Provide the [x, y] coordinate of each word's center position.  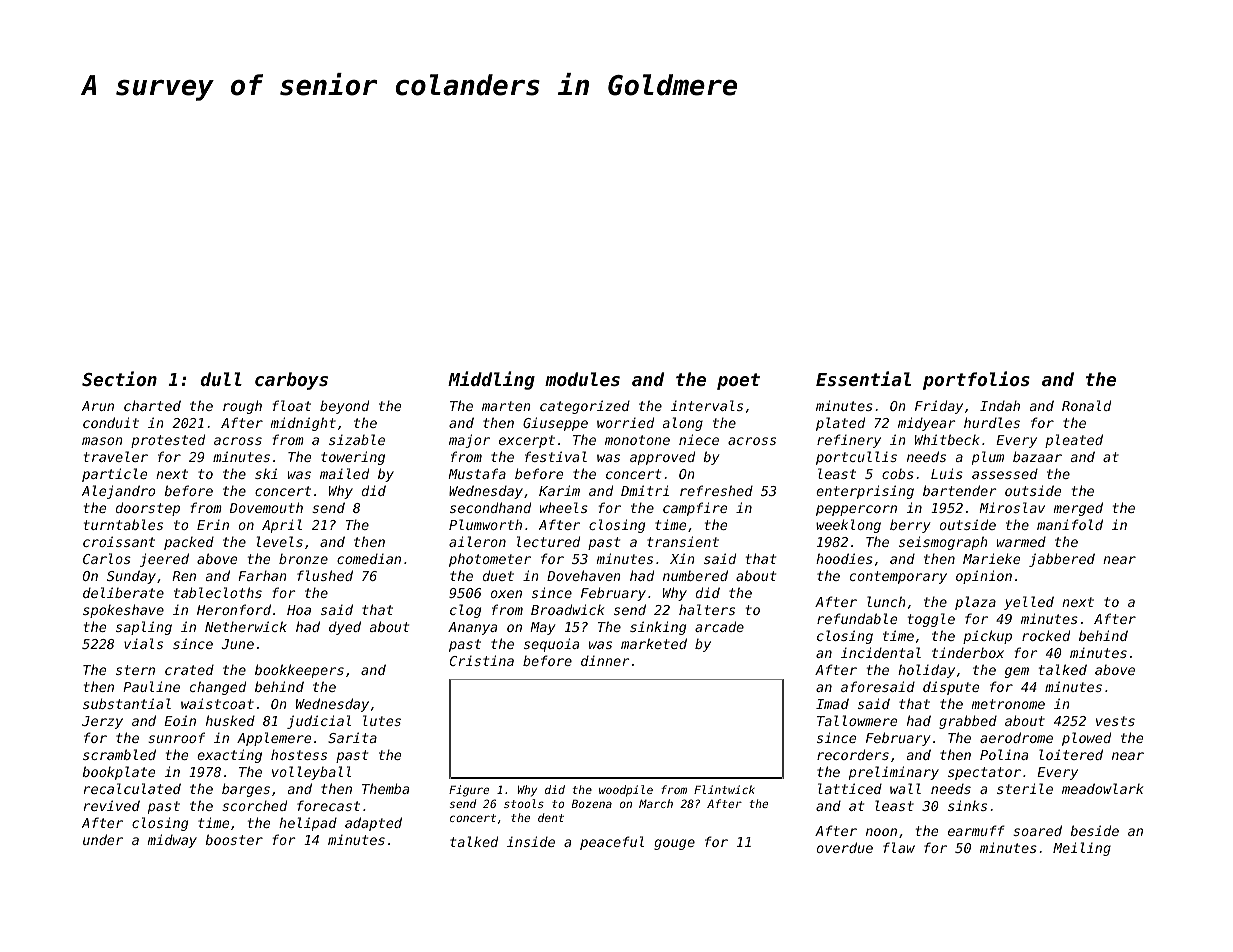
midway [172, 841]
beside [1094, 830]
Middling [491, 380]
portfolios [976, 380]
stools [524, 803]
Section [119, 378]
